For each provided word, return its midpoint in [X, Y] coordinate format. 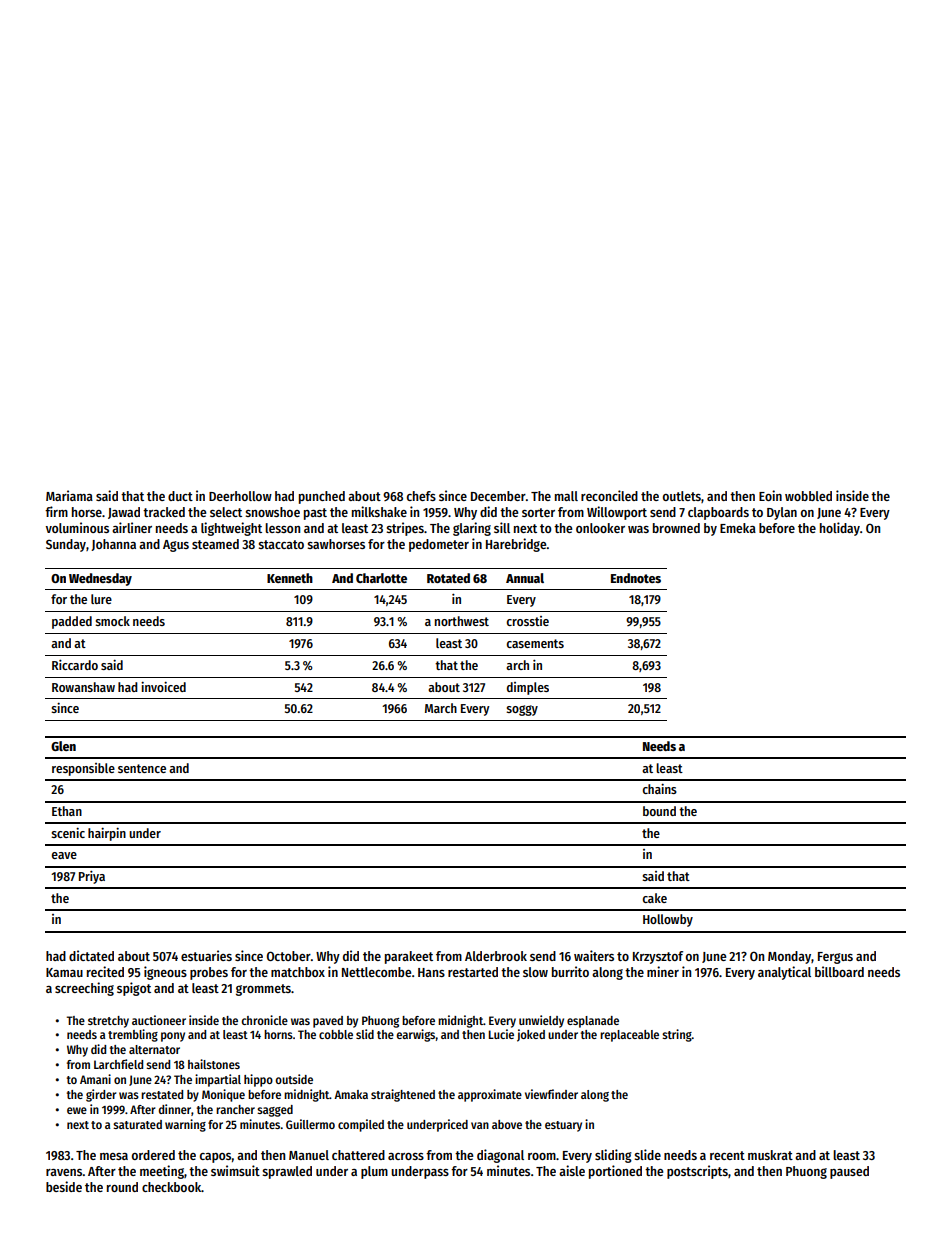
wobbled [808, 496]
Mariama [69, 495]
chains [660, 788]
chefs [421, 496]
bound [659, 811]
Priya [92, 877]
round [122, 1187]
